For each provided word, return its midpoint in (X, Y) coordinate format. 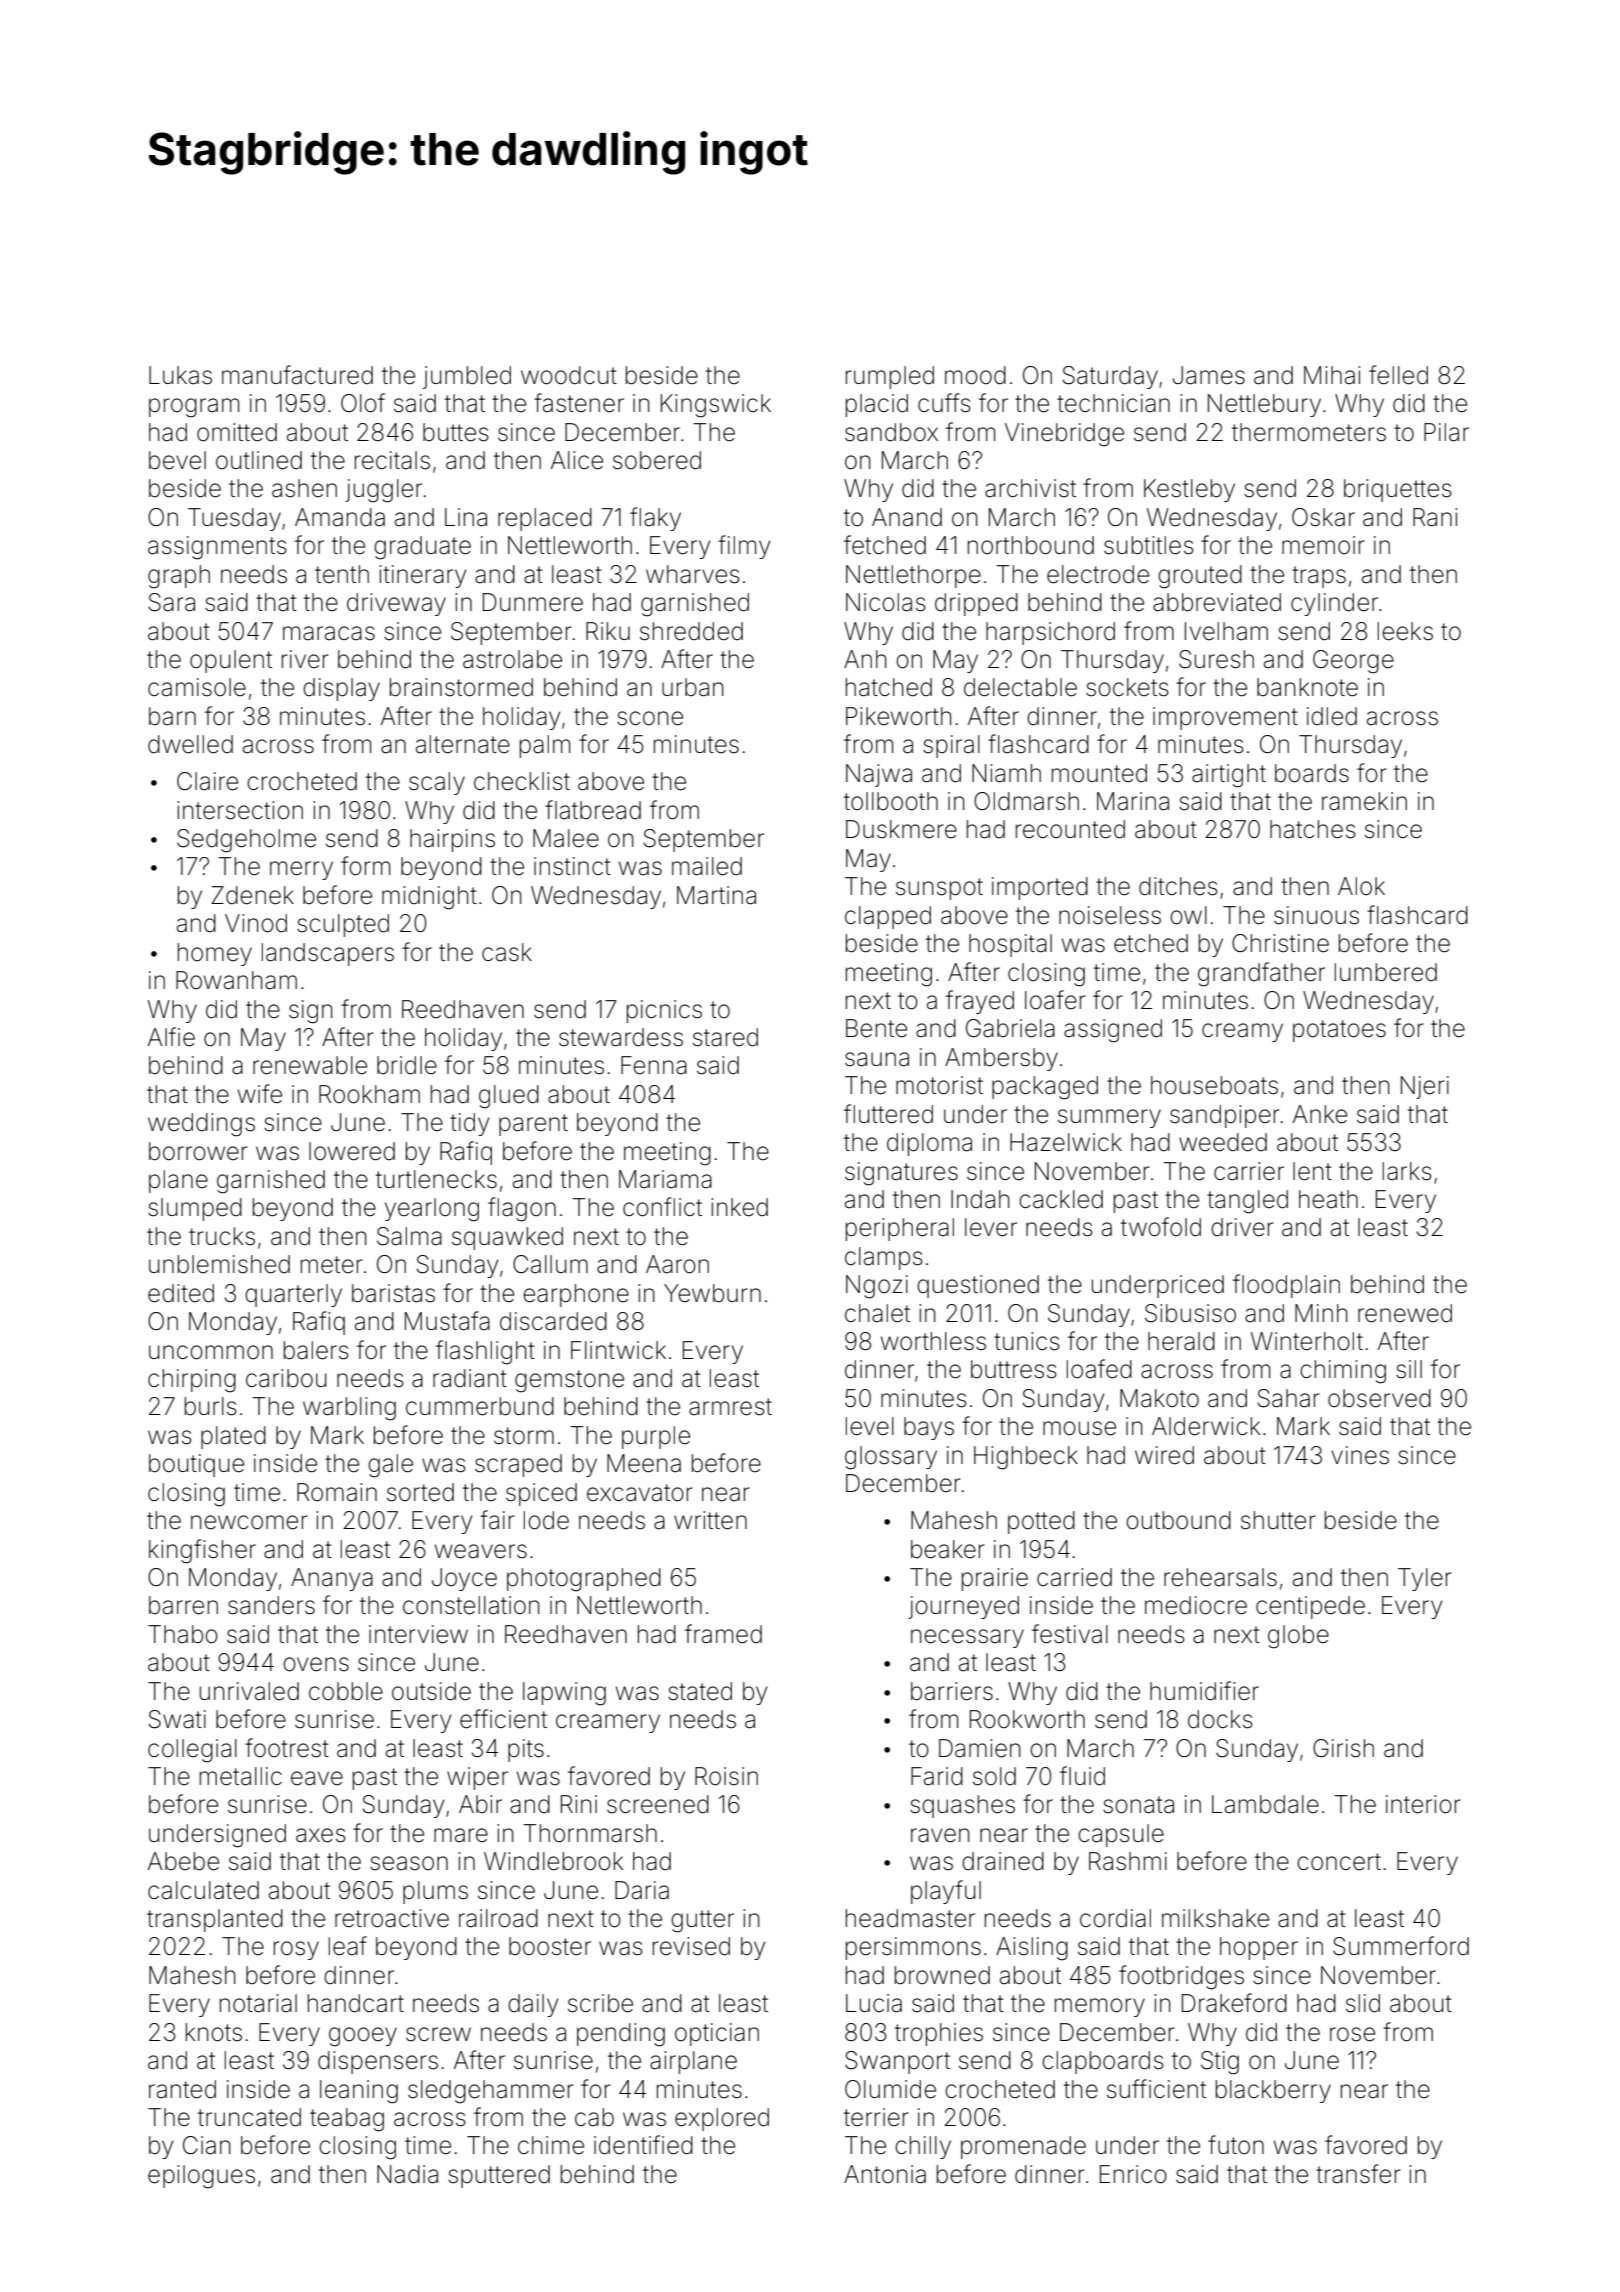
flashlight (485, 1352)
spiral (951, 746)
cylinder (1334, 604)
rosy (296, 1950)
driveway (396, 604)
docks (1220, 1719)
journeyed (963, 1607)
